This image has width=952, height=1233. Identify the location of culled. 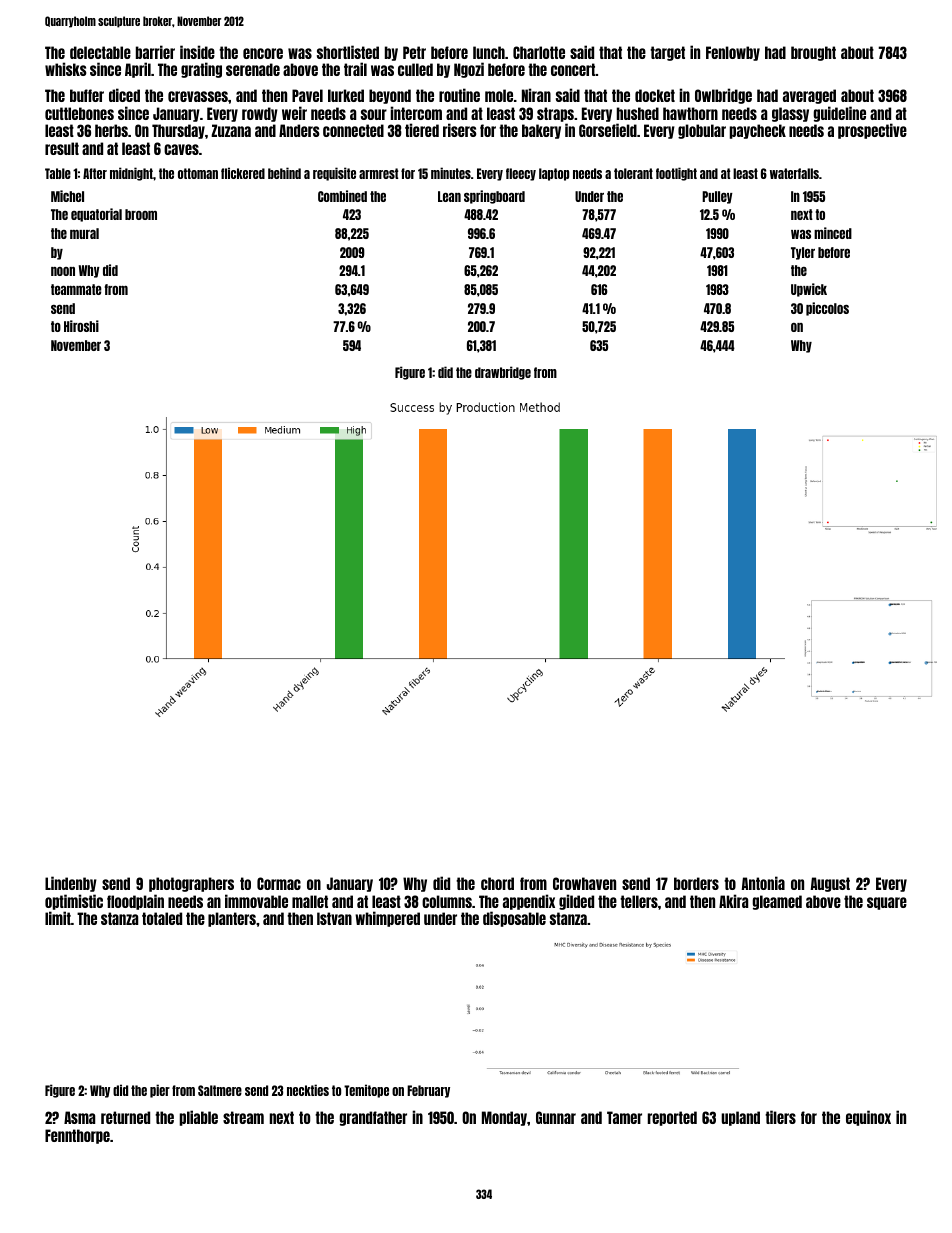
(415, 69).
